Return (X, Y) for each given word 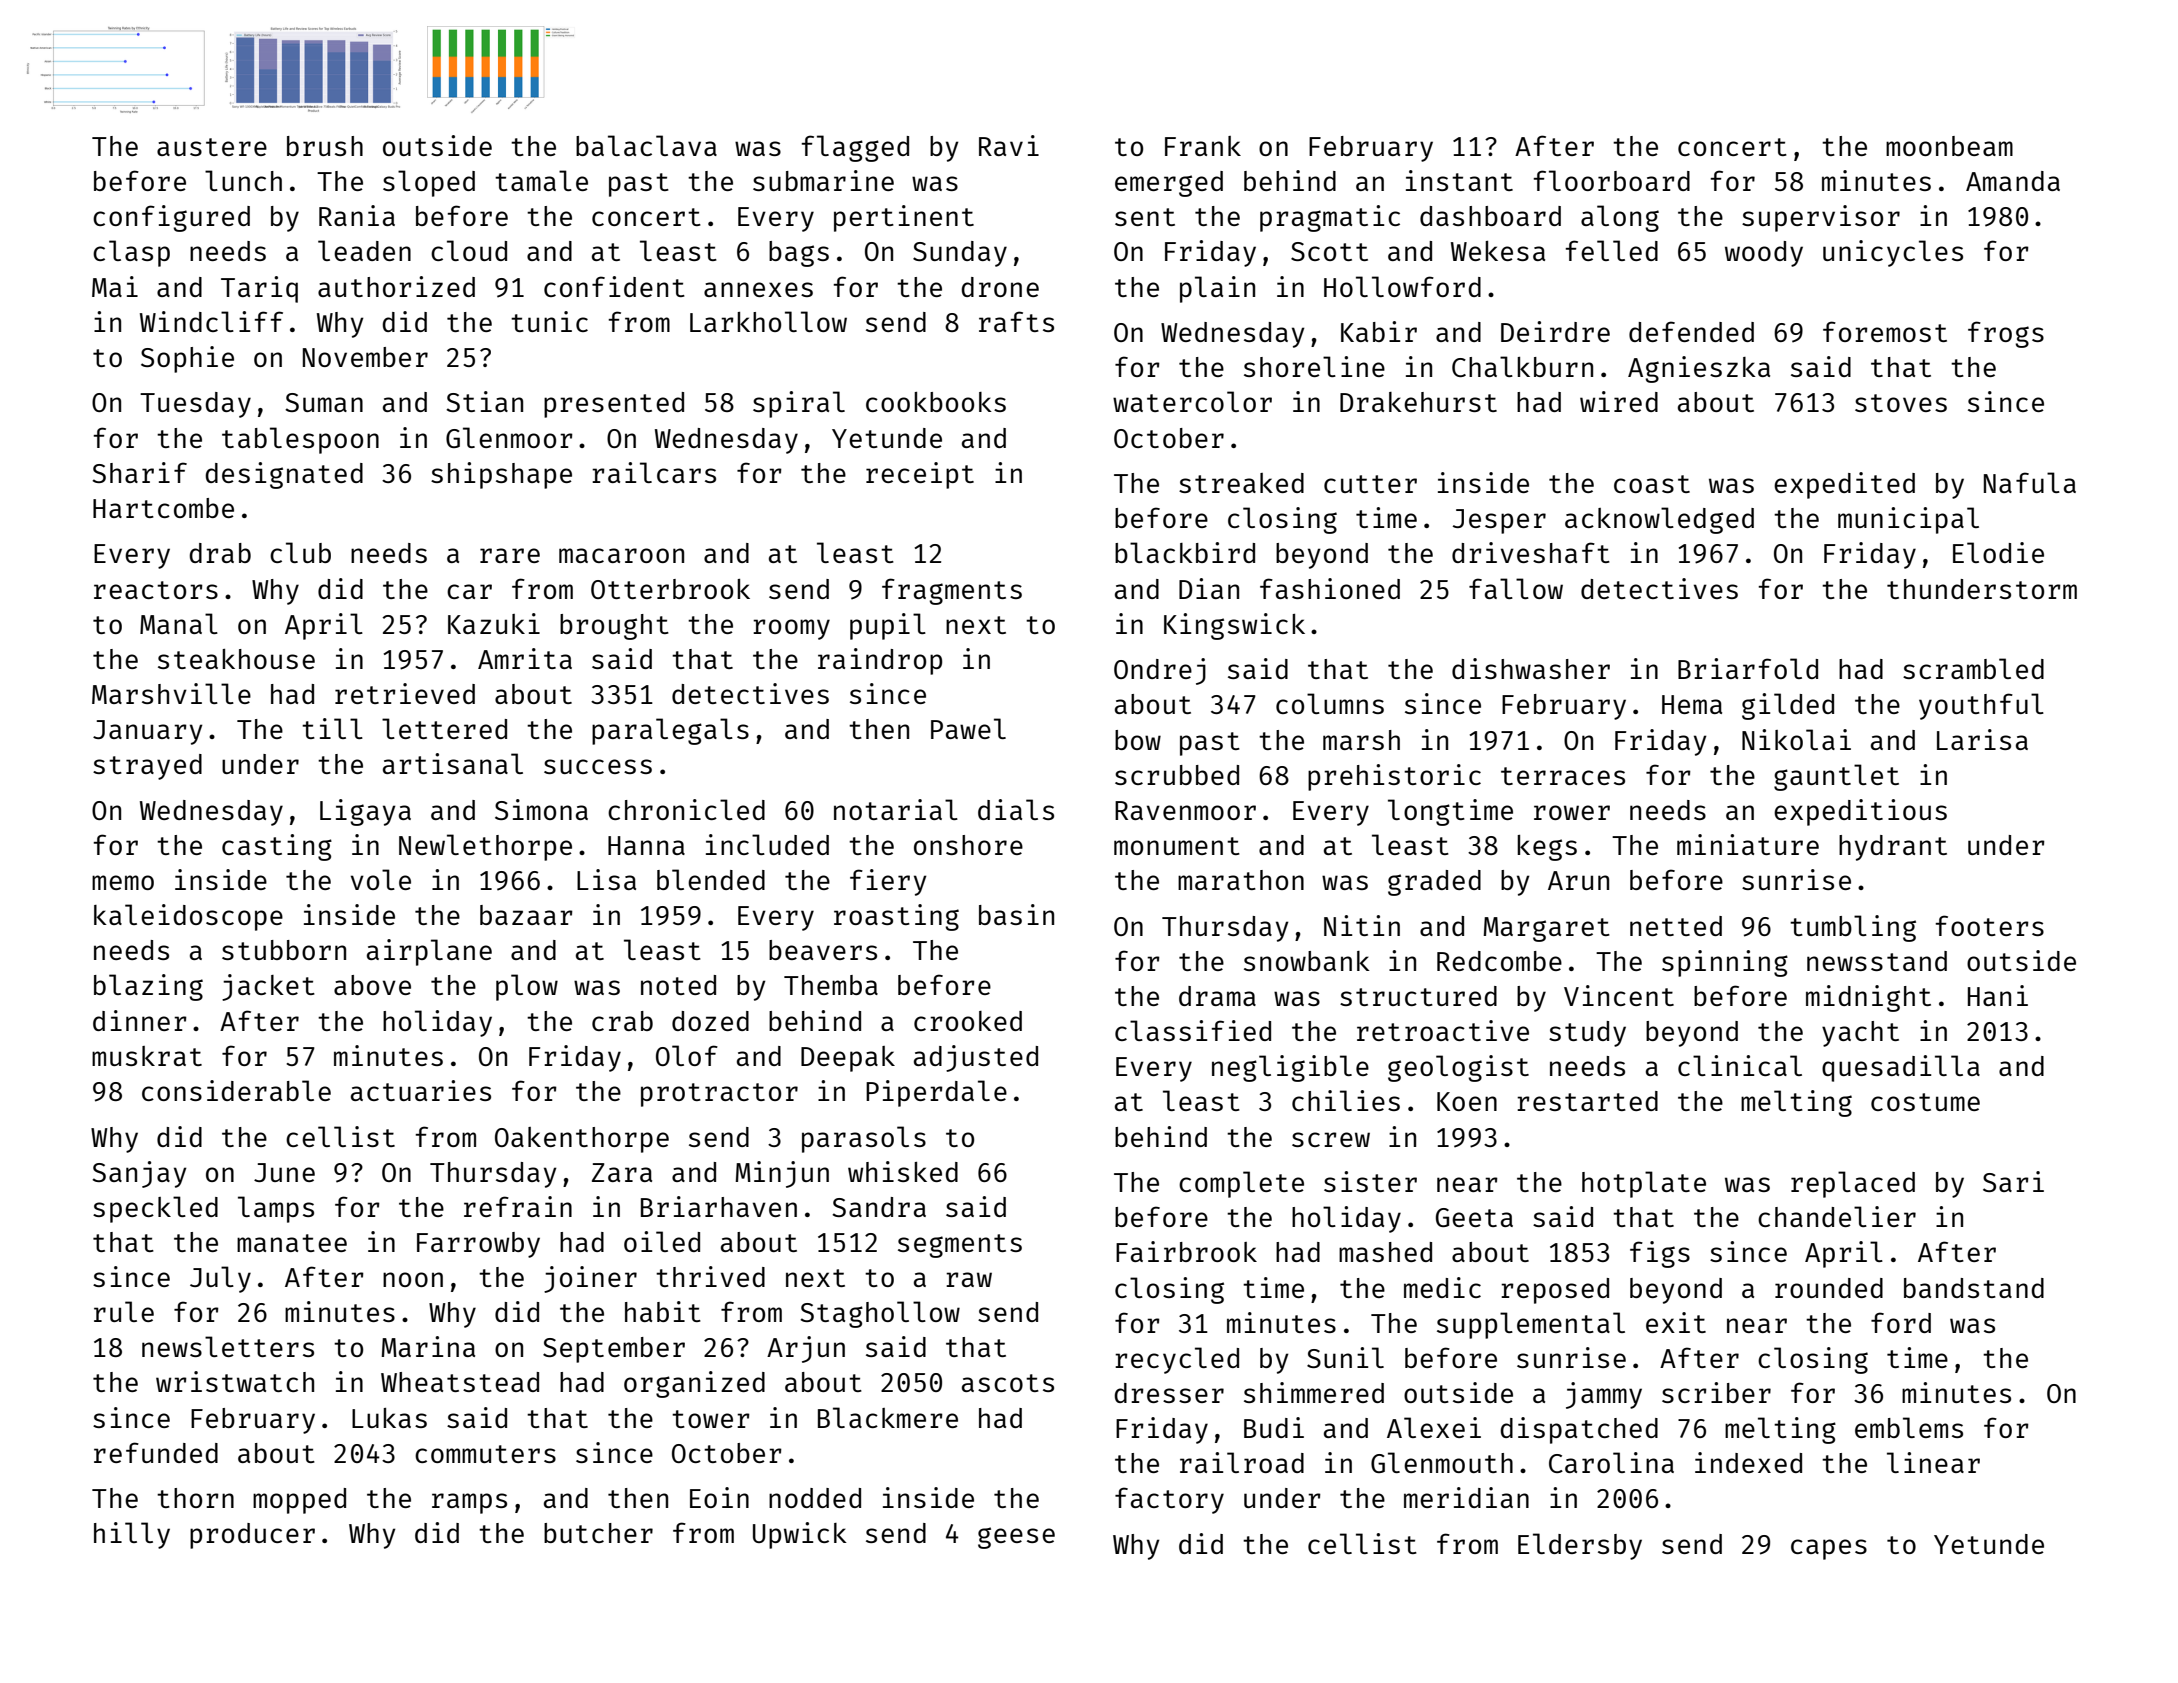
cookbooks (936, 402)
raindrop (880, 661)
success (598, 766)
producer (252, 1536)
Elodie (1998, 552)
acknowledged (1659, 520)
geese (1016, 1538)
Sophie (187, 359)
